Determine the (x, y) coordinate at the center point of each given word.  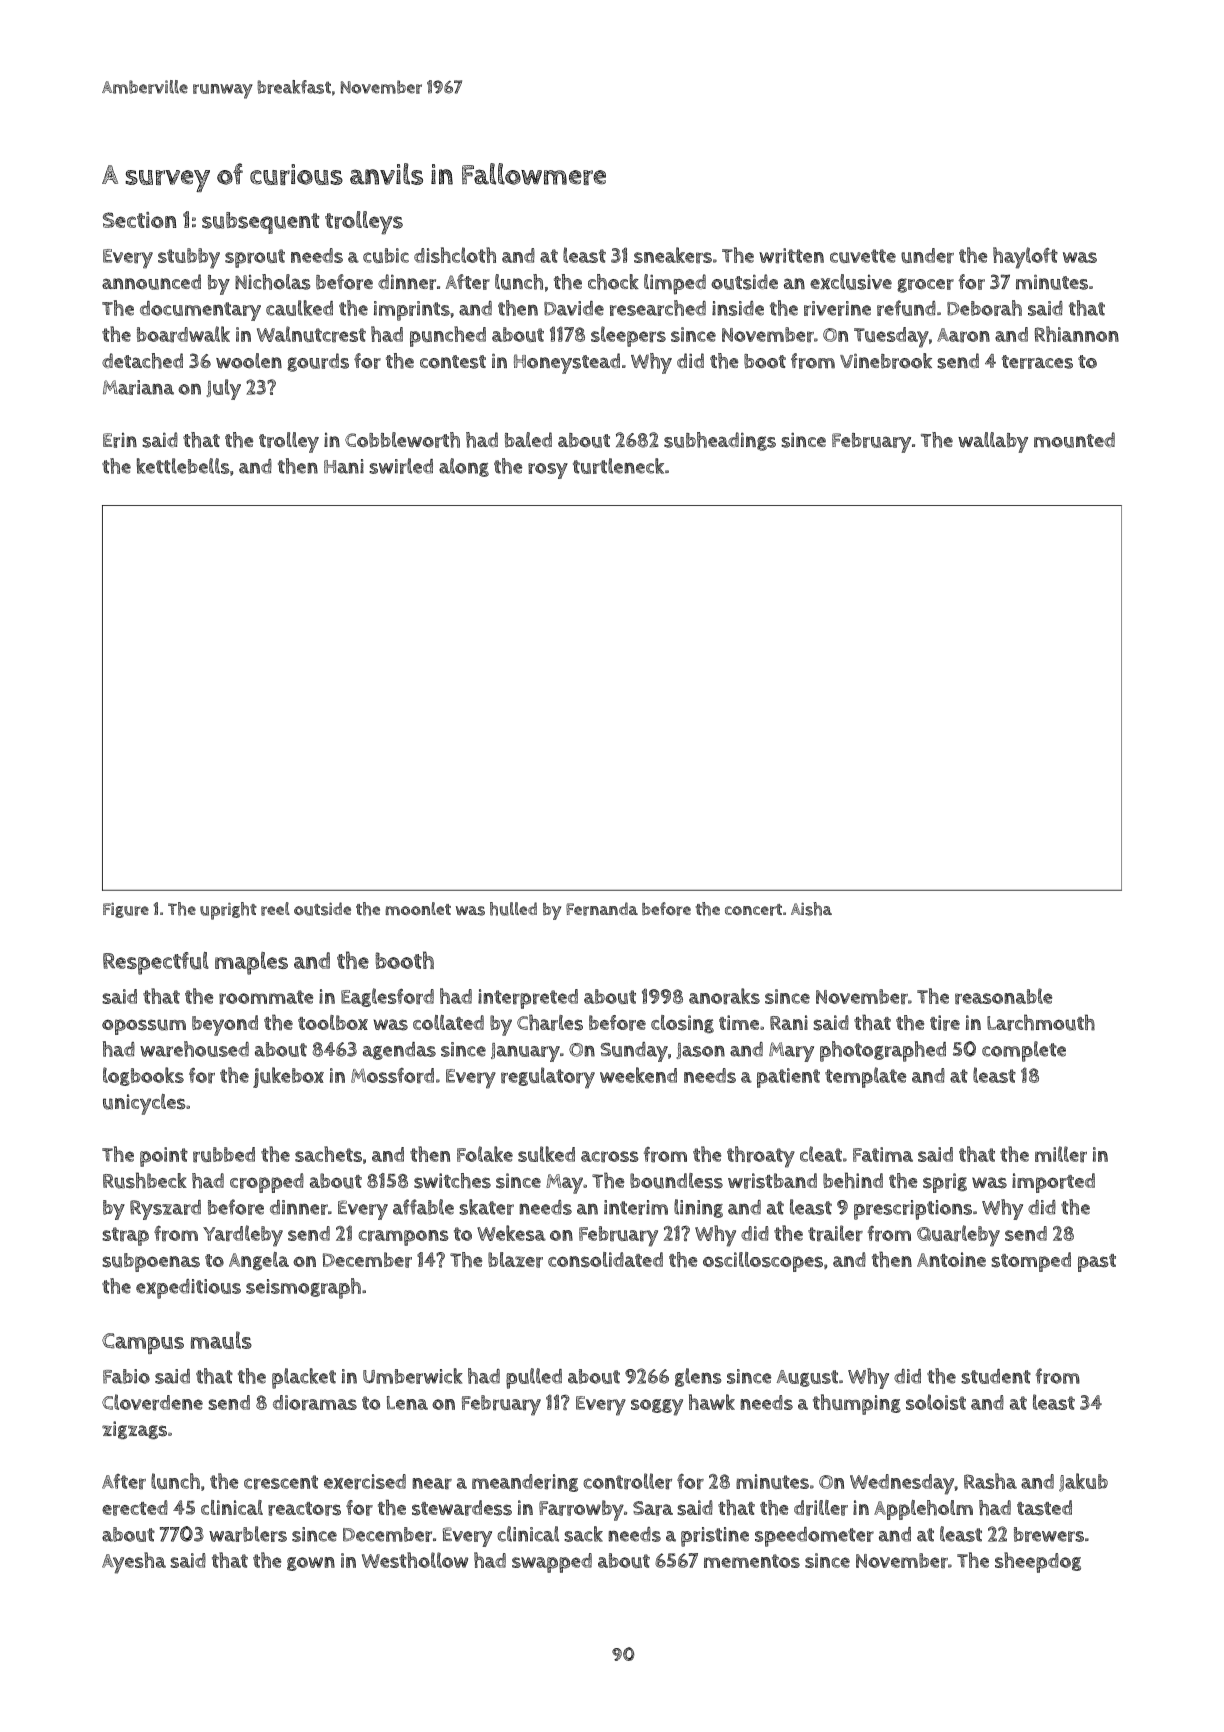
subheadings (720, 441)
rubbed (224, 1155)
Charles (550, 1022)
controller (627, 1481)
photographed (883, 1051)
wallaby (993, 442)
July (223, 389)
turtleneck (618, 466)
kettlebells (183, 466)
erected (135, 1508)
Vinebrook (886, 361)
